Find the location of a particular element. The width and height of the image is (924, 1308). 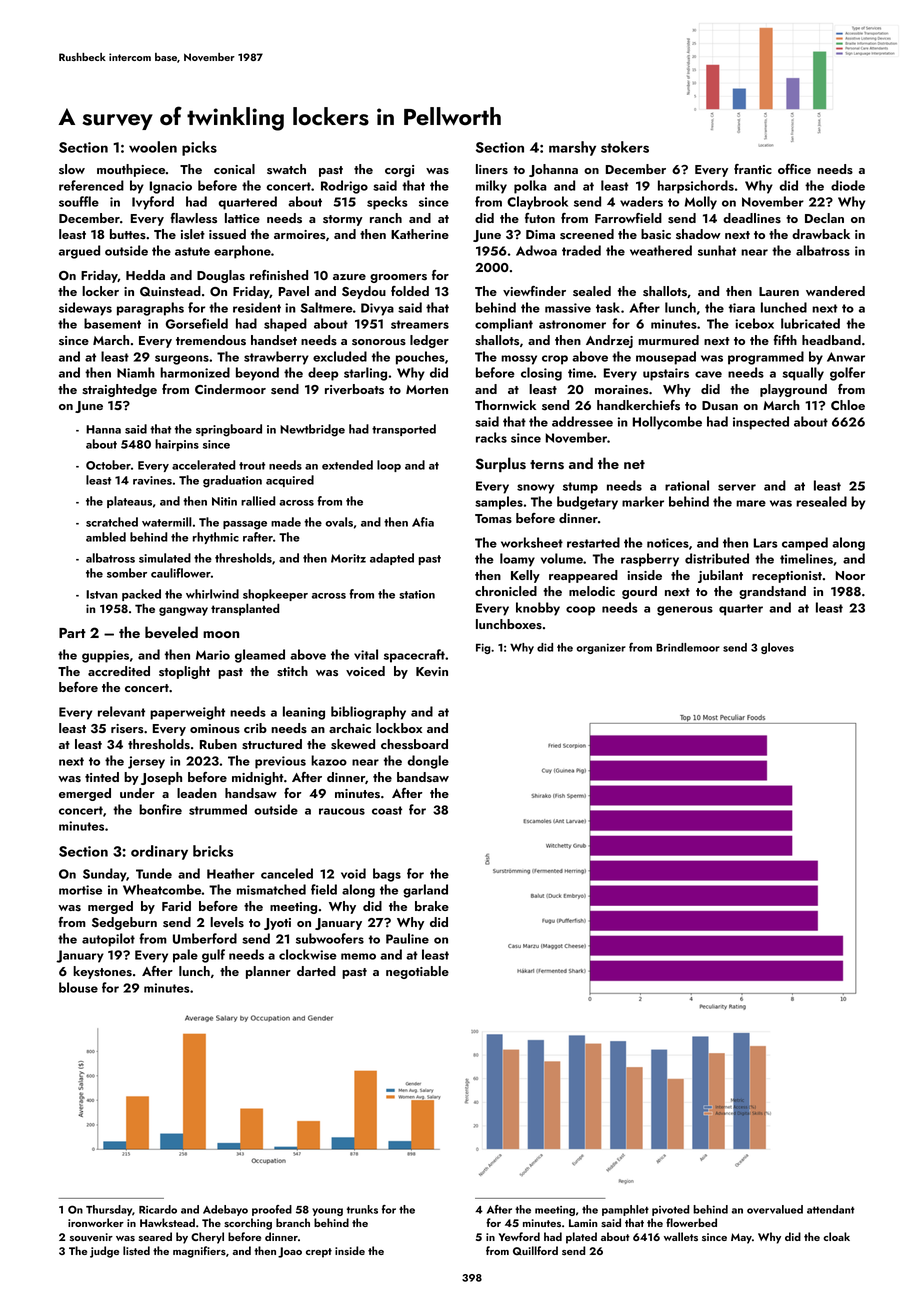

spacecraft is located at coordinates (414, 656).
